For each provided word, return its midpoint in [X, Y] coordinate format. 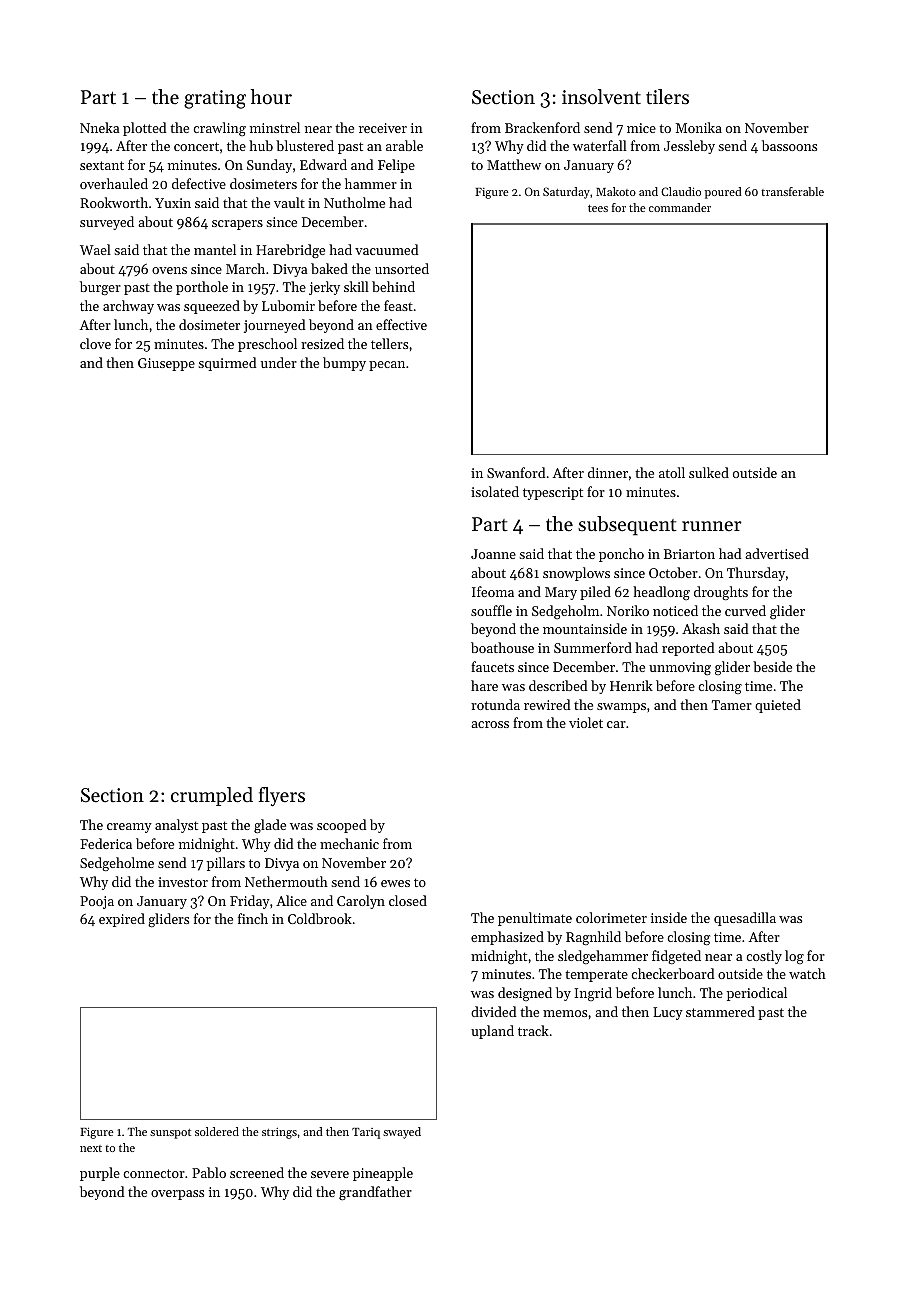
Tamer [732, 705]
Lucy [668, 1013]
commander [680, 207]
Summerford [593, 647]
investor [183, 882]
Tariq [366, 1133]
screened [257, 1172]
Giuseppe [166, 364]
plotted [144, 129]
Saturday [566, 193]
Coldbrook [320, 918]
